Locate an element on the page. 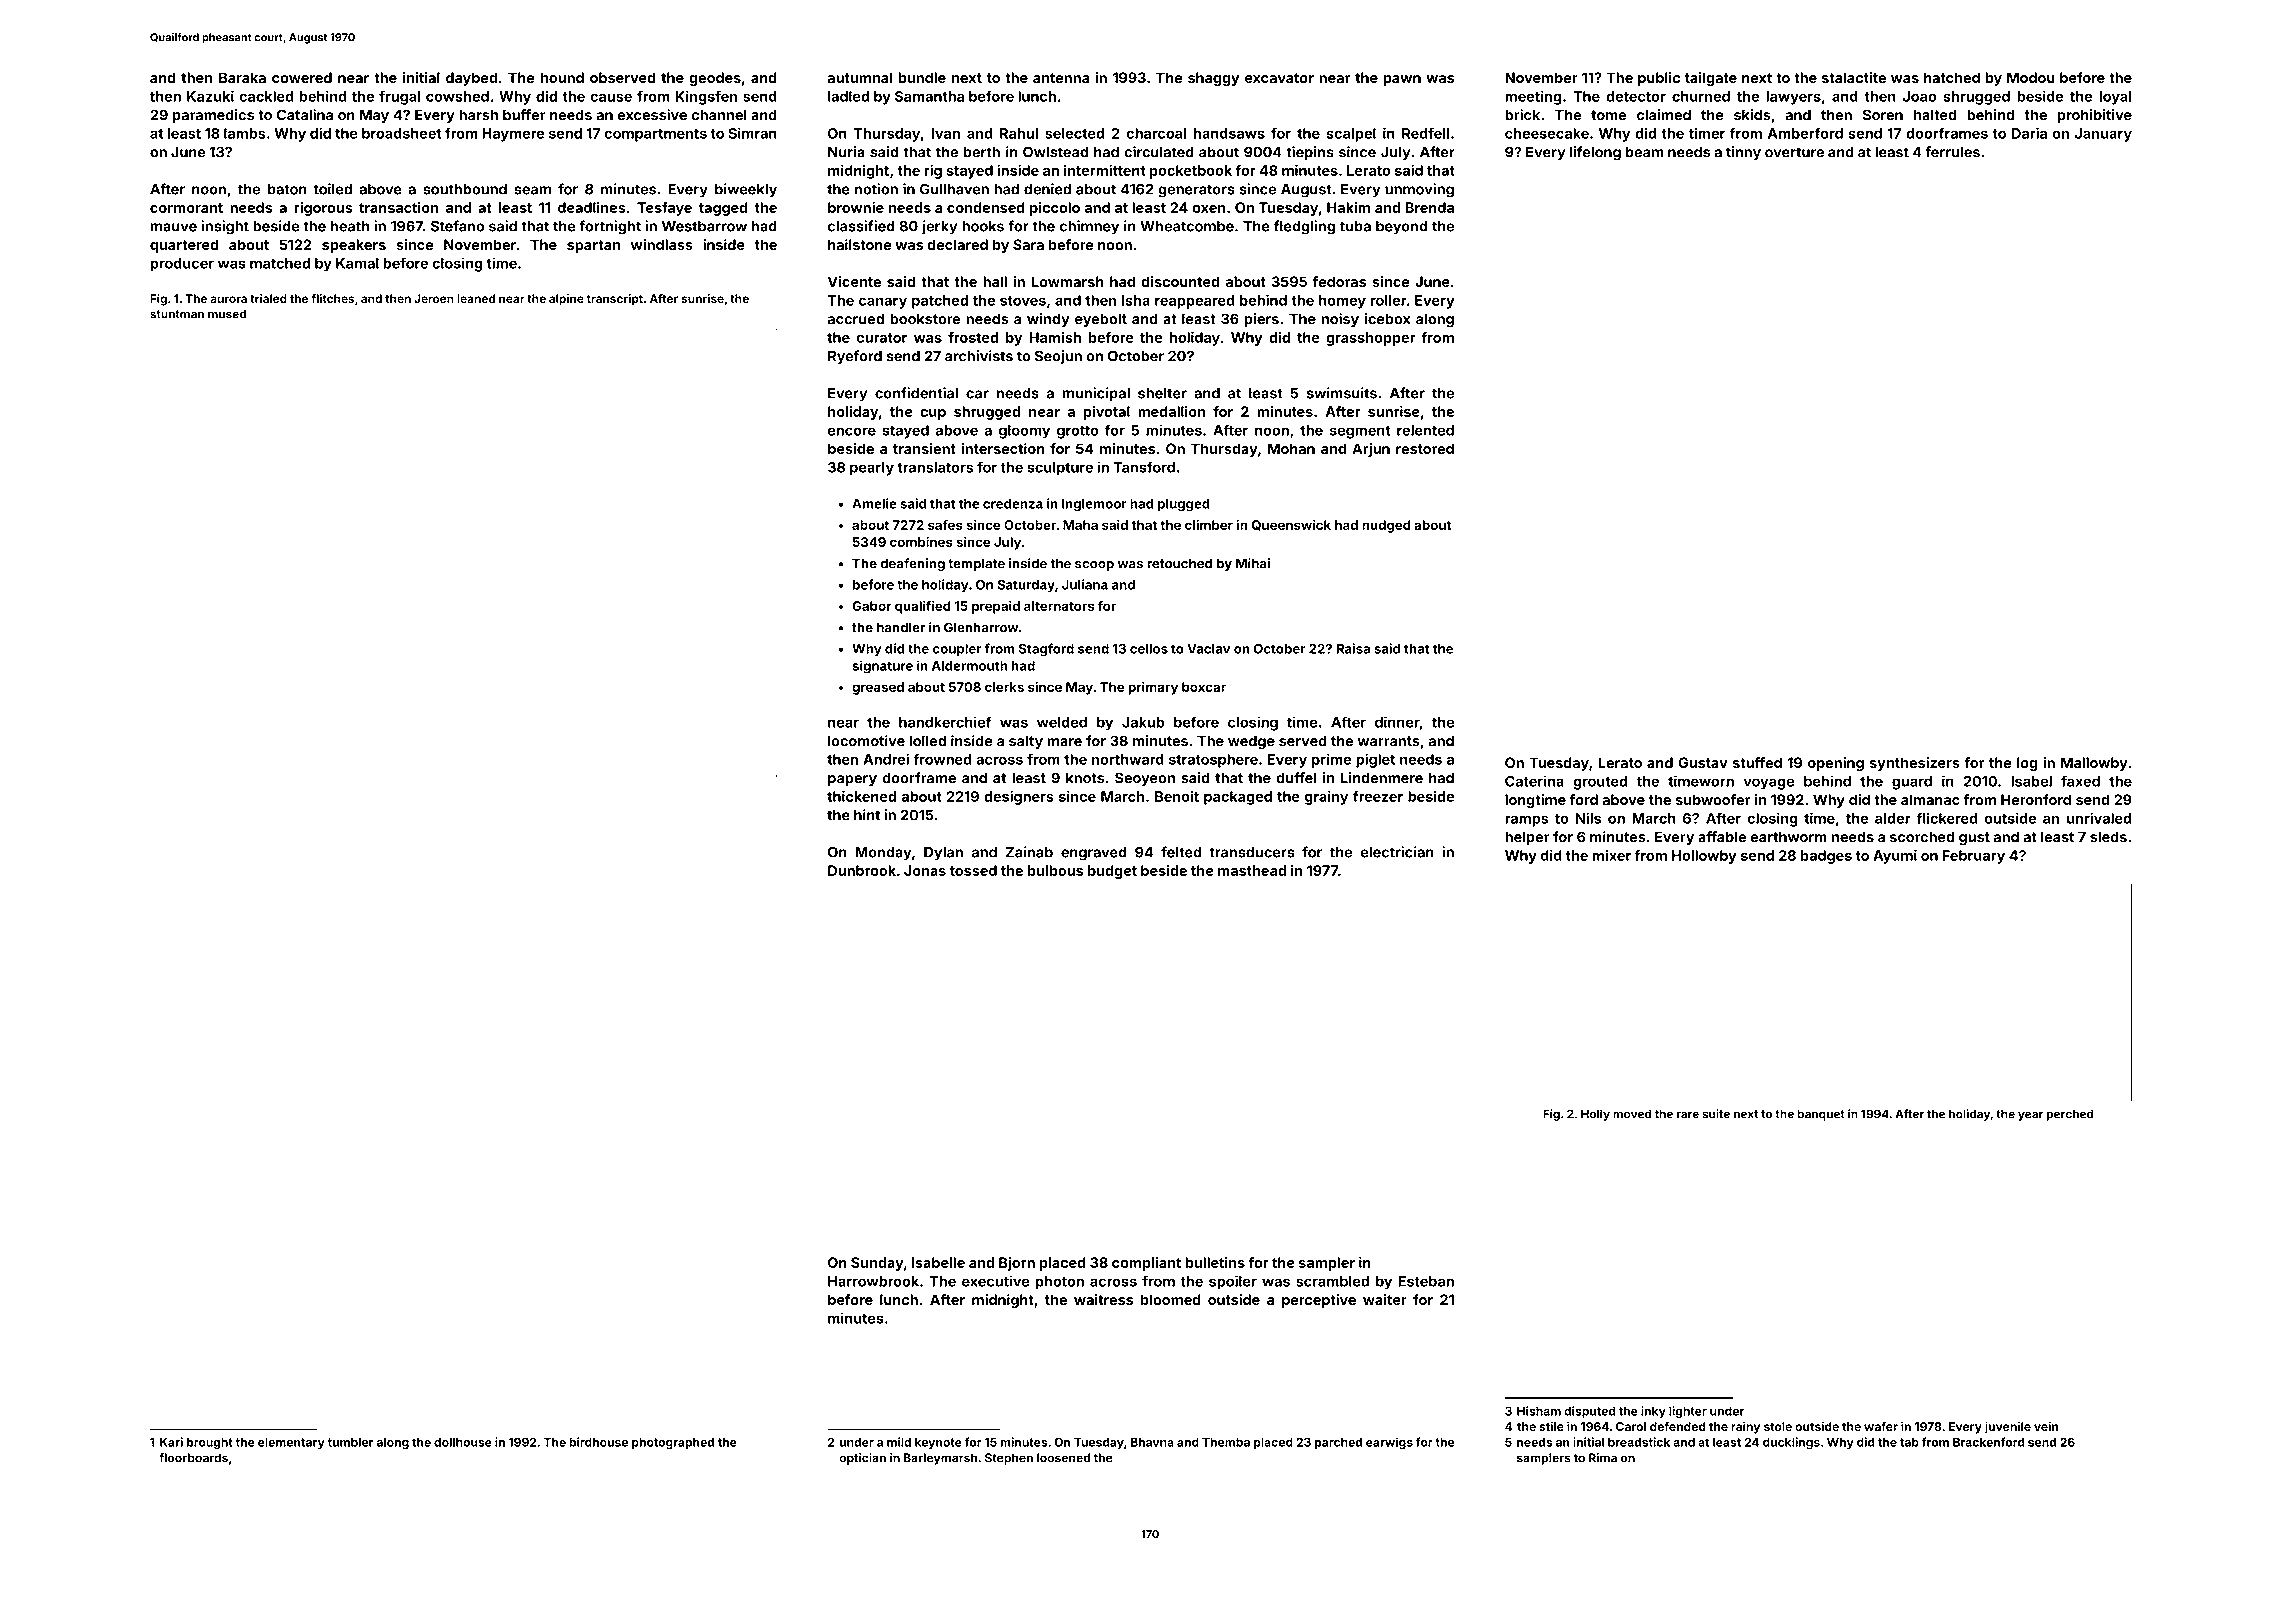 The image size is (2282, 1614). Joao is located at coordinates (1920, 96).
